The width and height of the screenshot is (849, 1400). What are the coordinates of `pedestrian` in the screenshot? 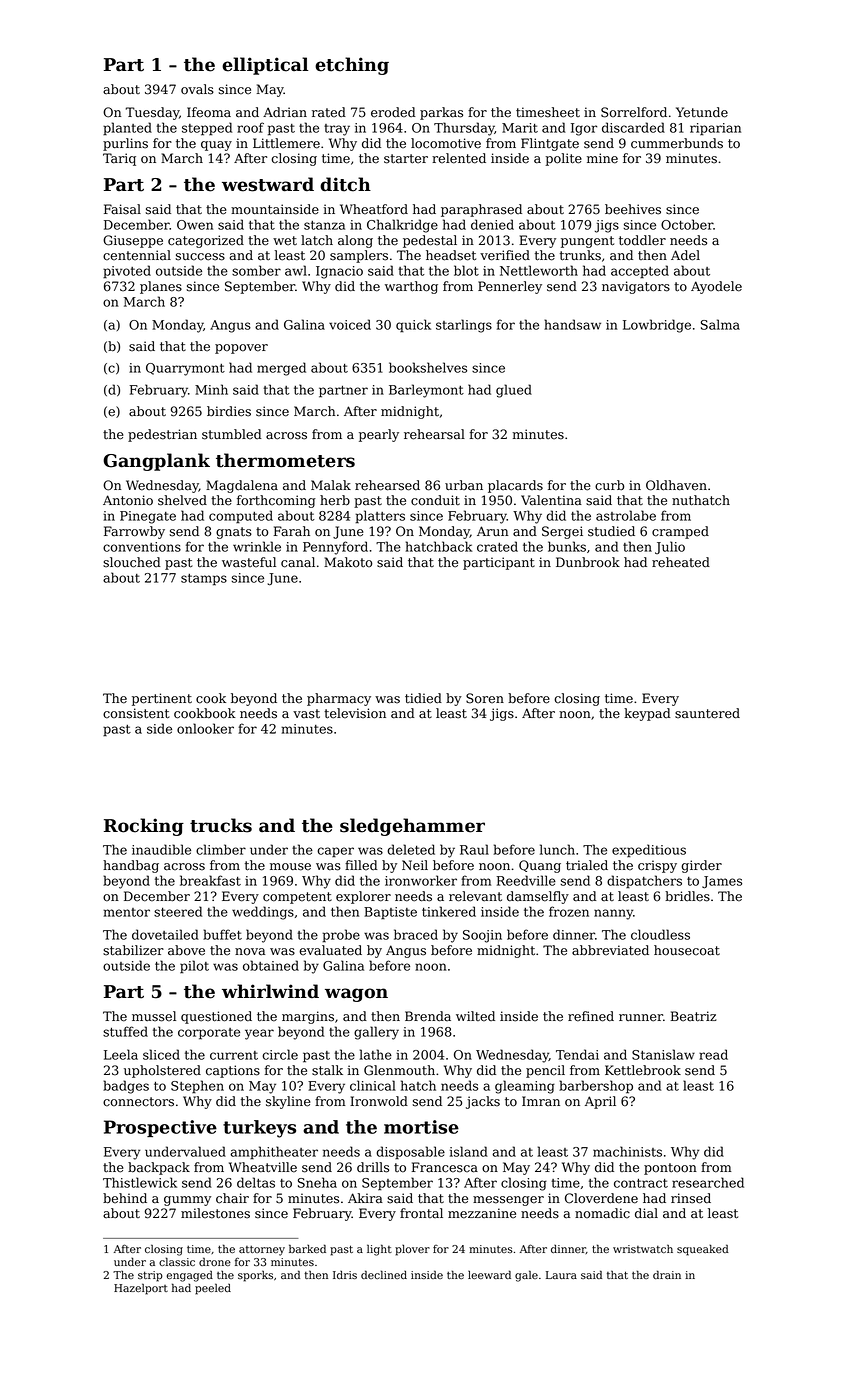 It's located at (162, 435).
